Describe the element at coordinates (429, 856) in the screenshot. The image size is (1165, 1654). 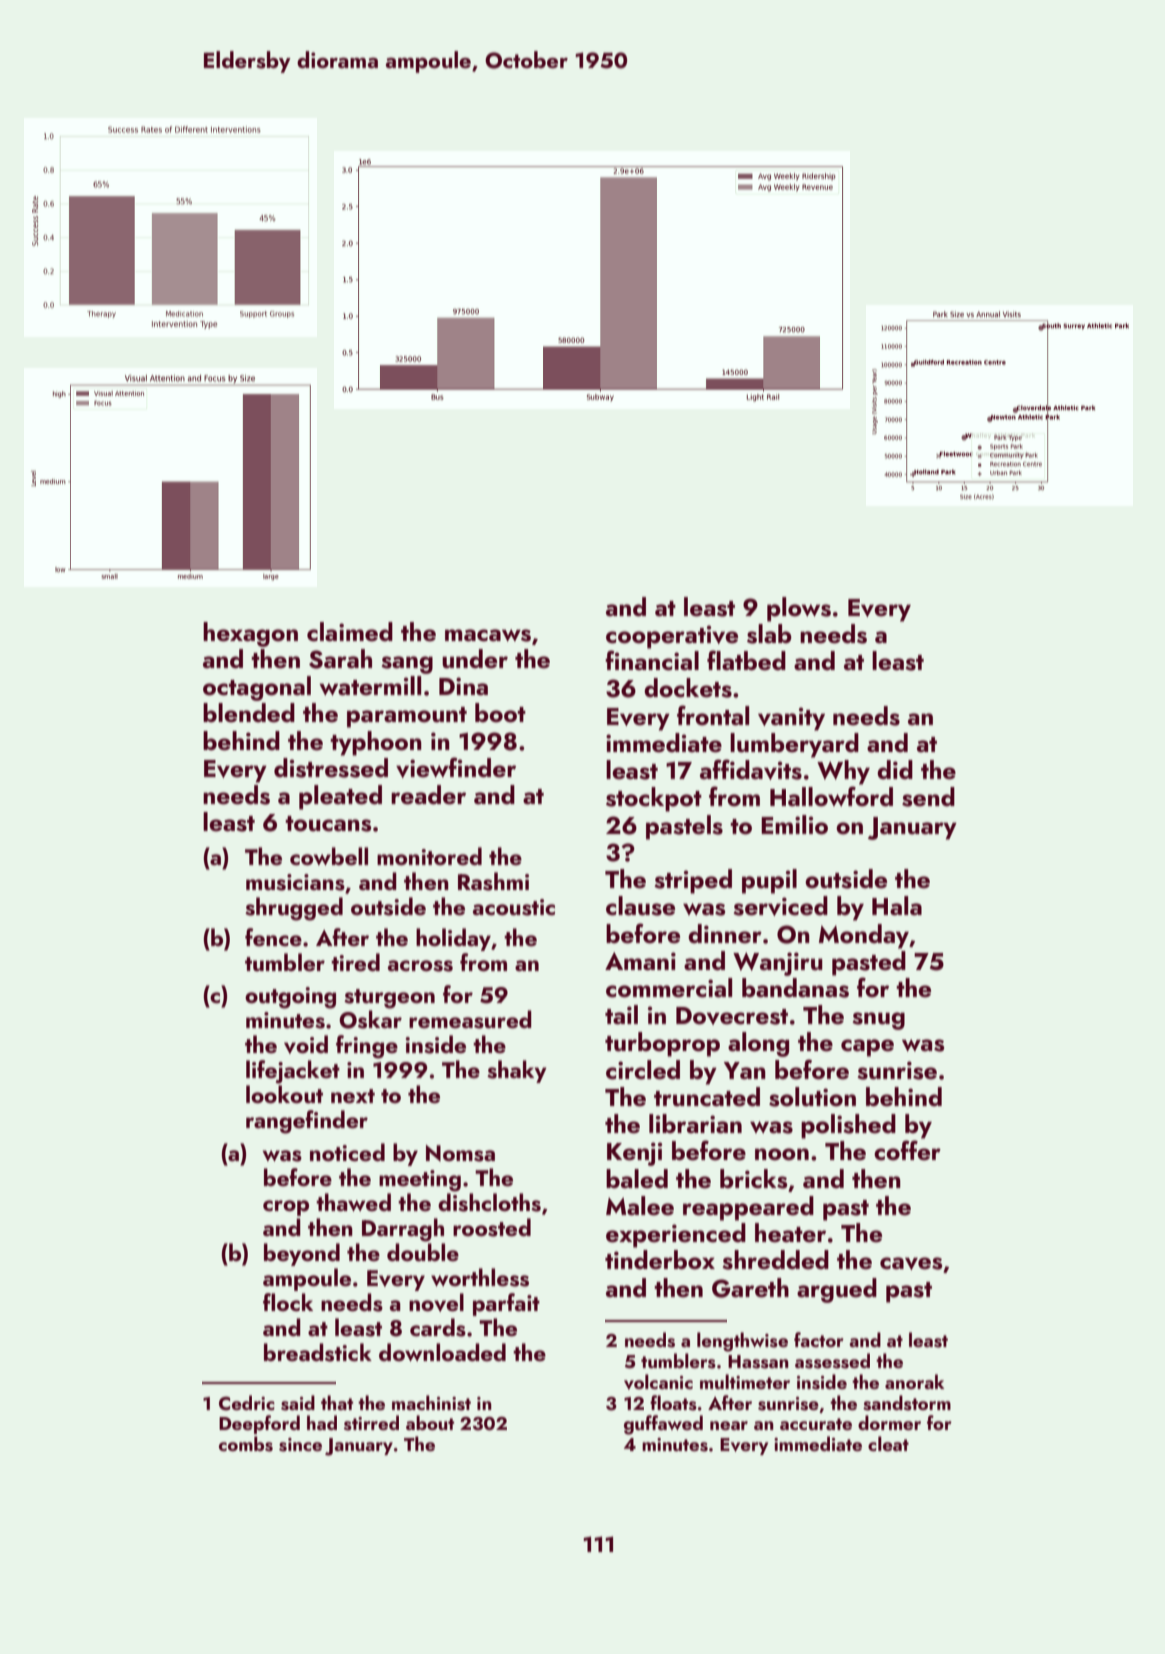
I see `monitored` at that location.
